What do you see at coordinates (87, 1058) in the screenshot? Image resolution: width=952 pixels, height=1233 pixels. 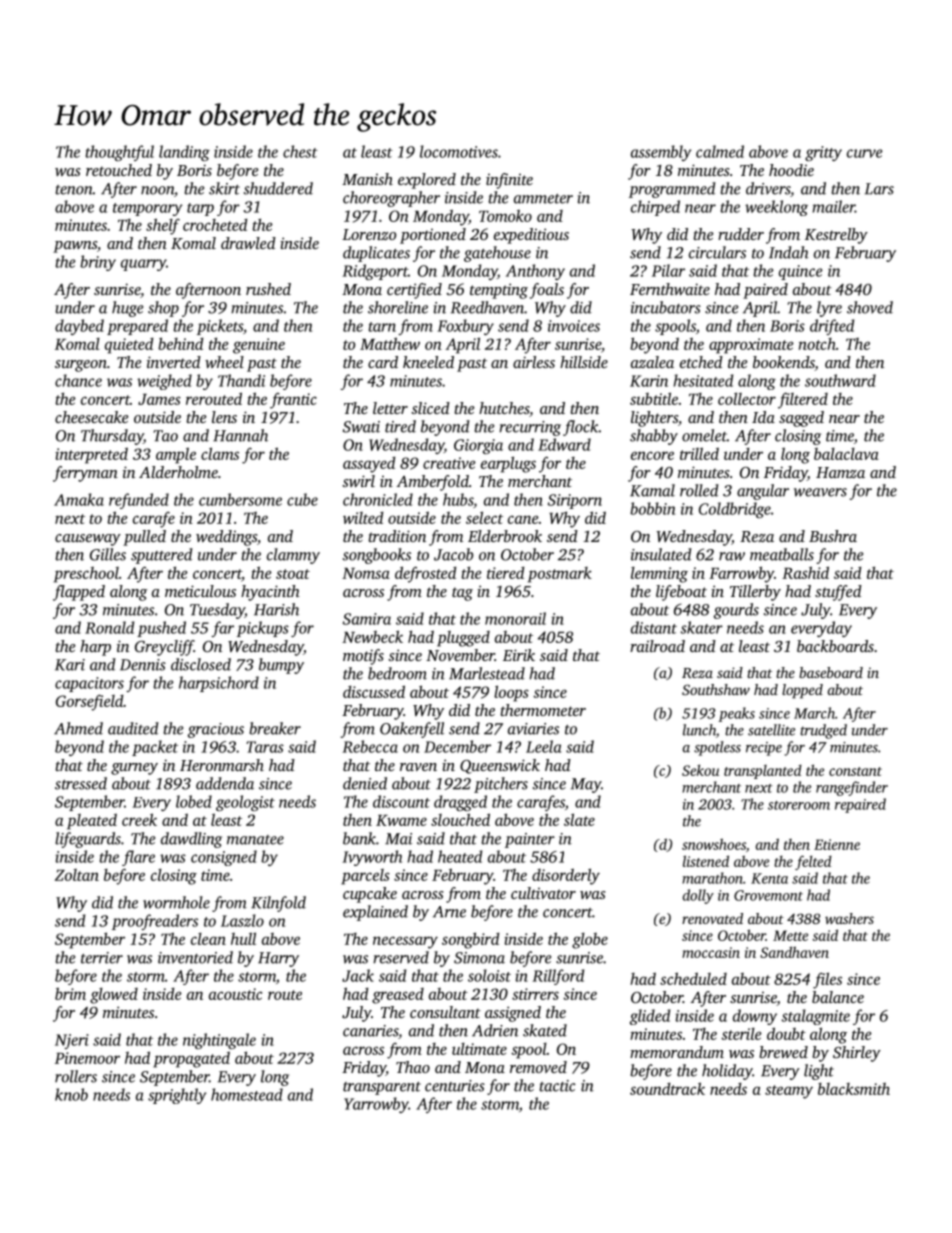 I see `Pinemoor` at bounding box center [87, 1058].
